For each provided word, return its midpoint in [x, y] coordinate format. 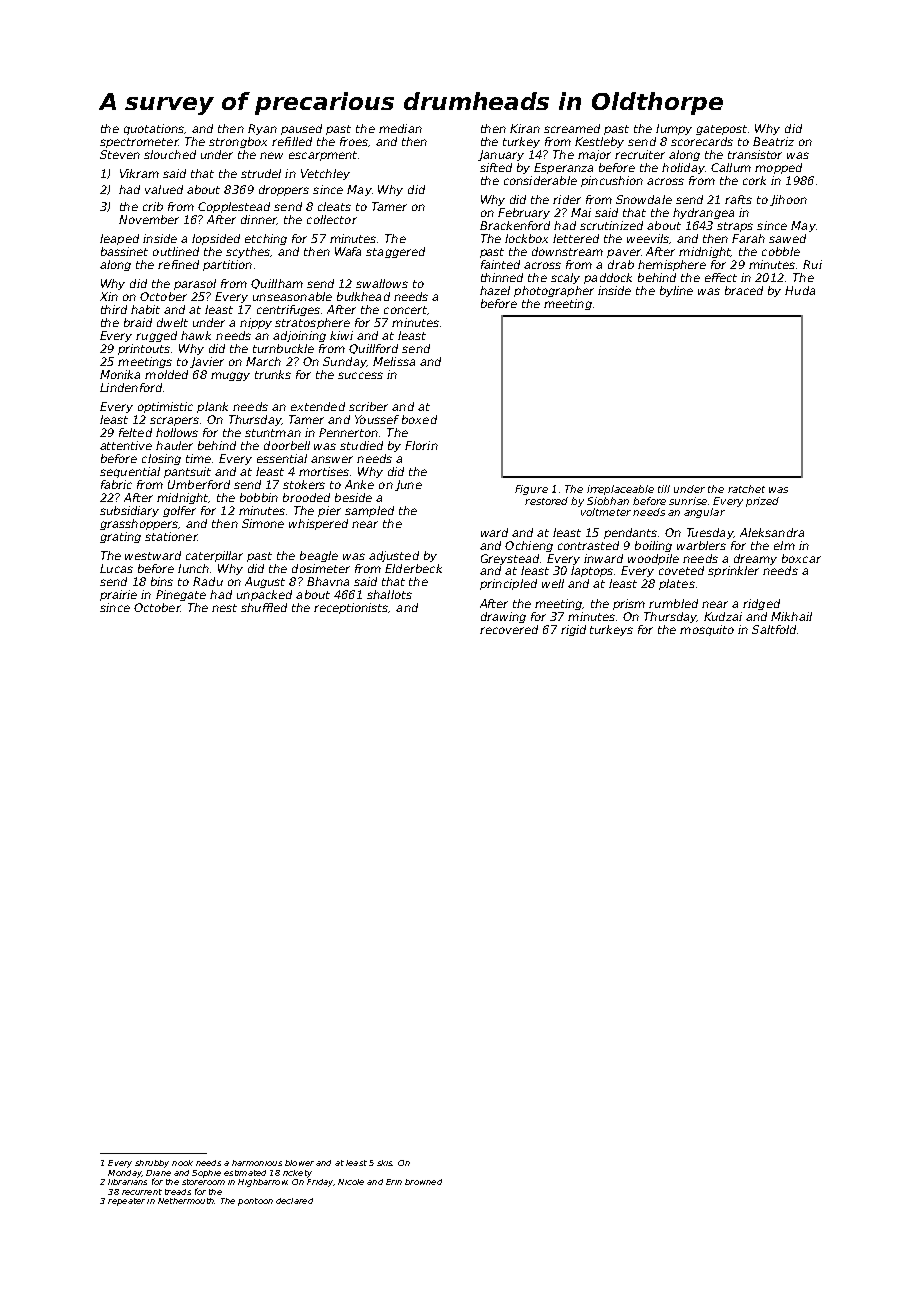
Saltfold [774, 629]
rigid [573, 630]
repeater [126, 1202]
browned [423, 1182]
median [400, 128]
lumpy [674, 129]
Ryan [262, 129]
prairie [118, 595]
